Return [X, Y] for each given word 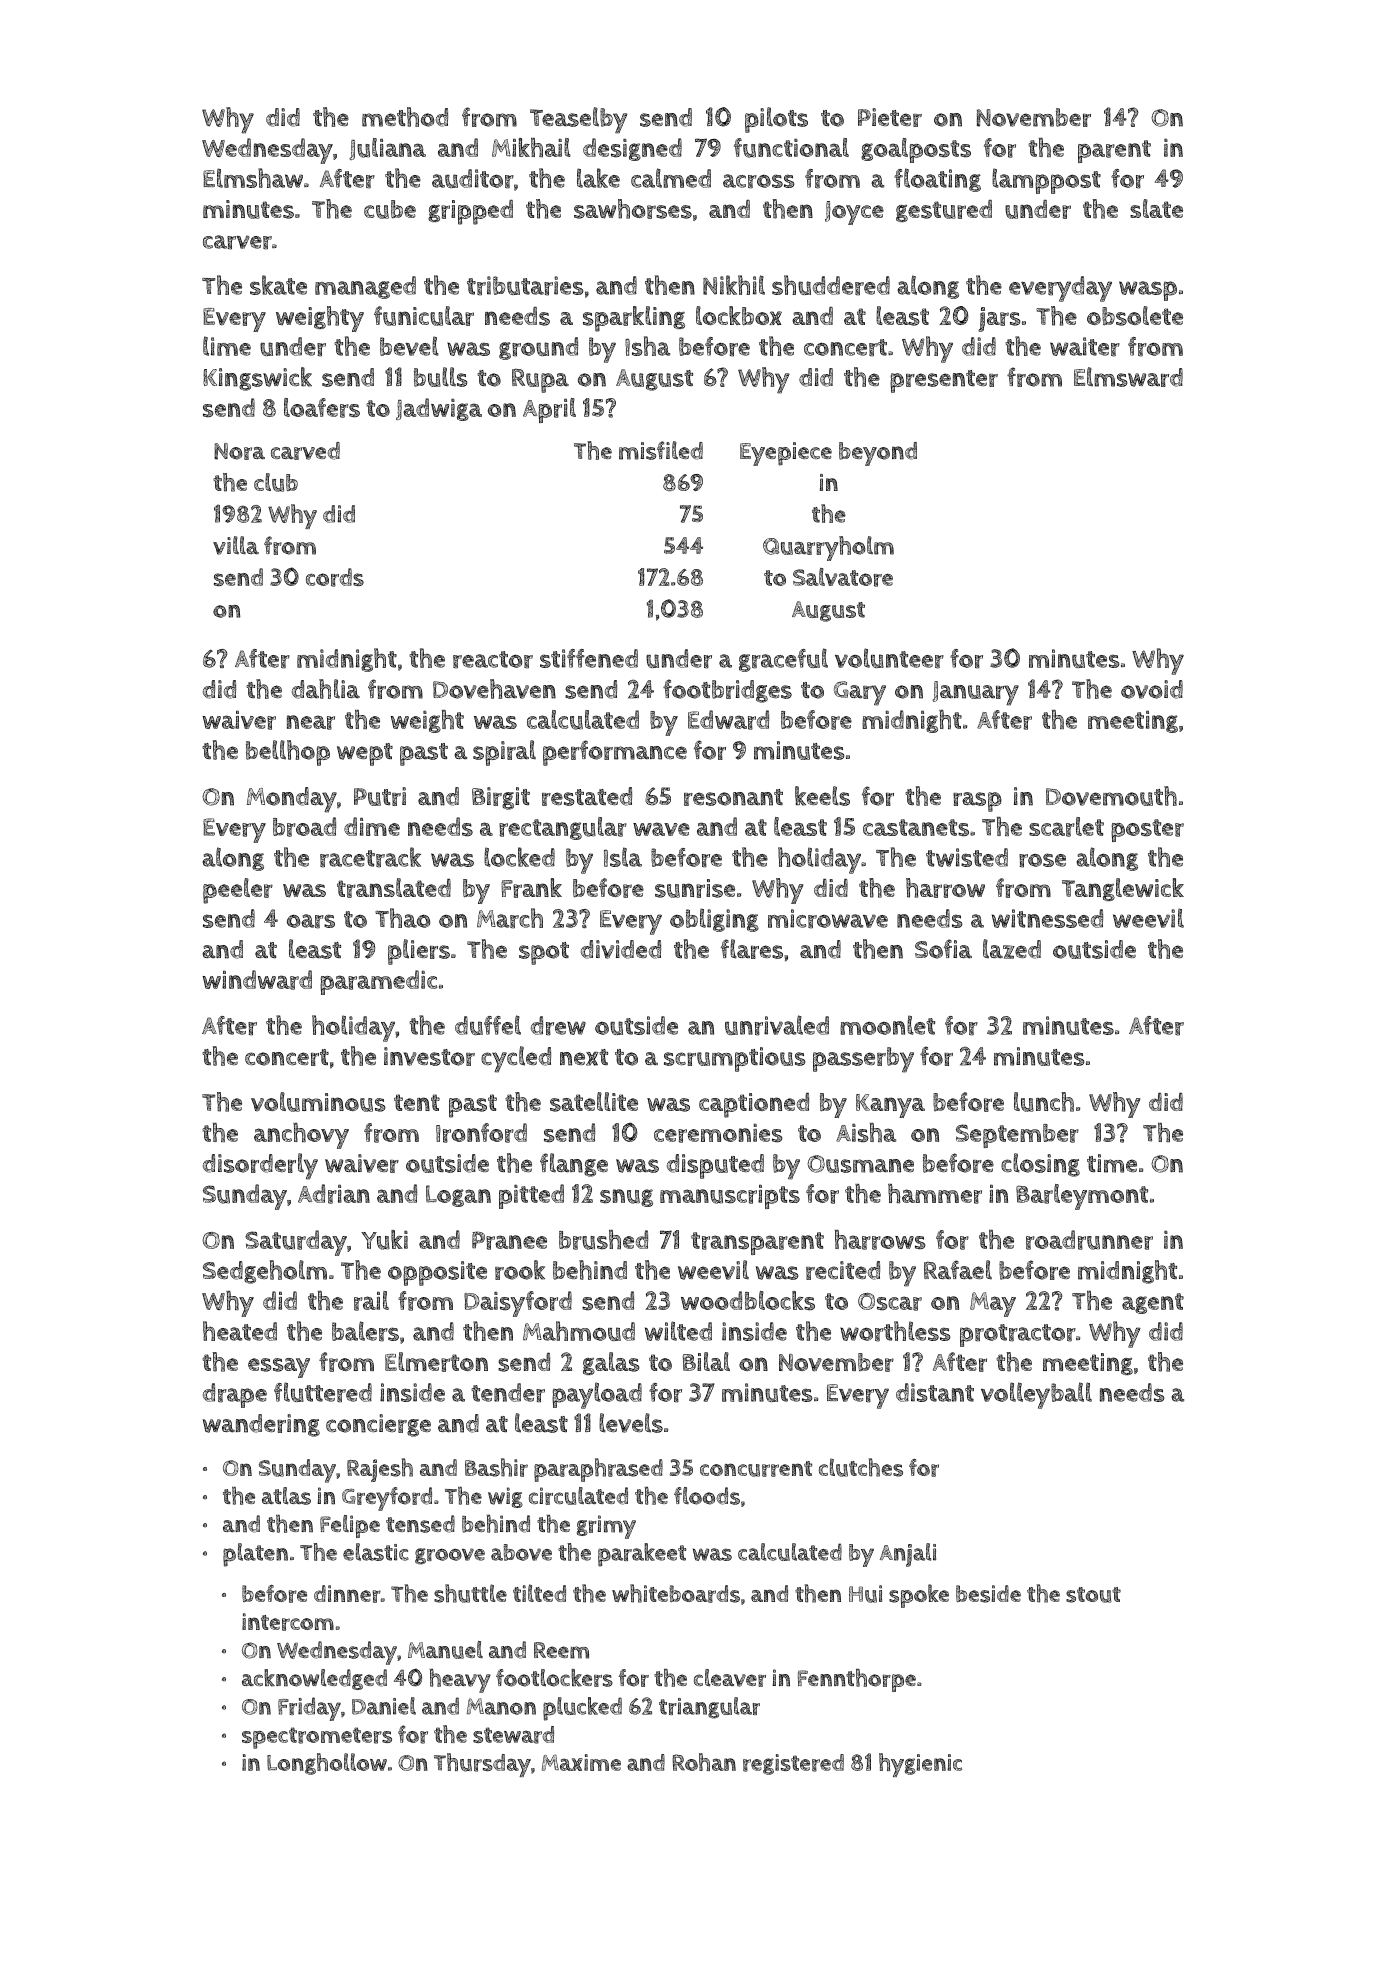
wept [365, 754]
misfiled [661, 450]
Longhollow [327, 1764]
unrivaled [777, 1025]
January [976, 693]
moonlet [887, 1025]
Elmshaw [253, 178]
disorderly [260, 1166]
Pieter [890, 117]
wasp [1148, 291]
